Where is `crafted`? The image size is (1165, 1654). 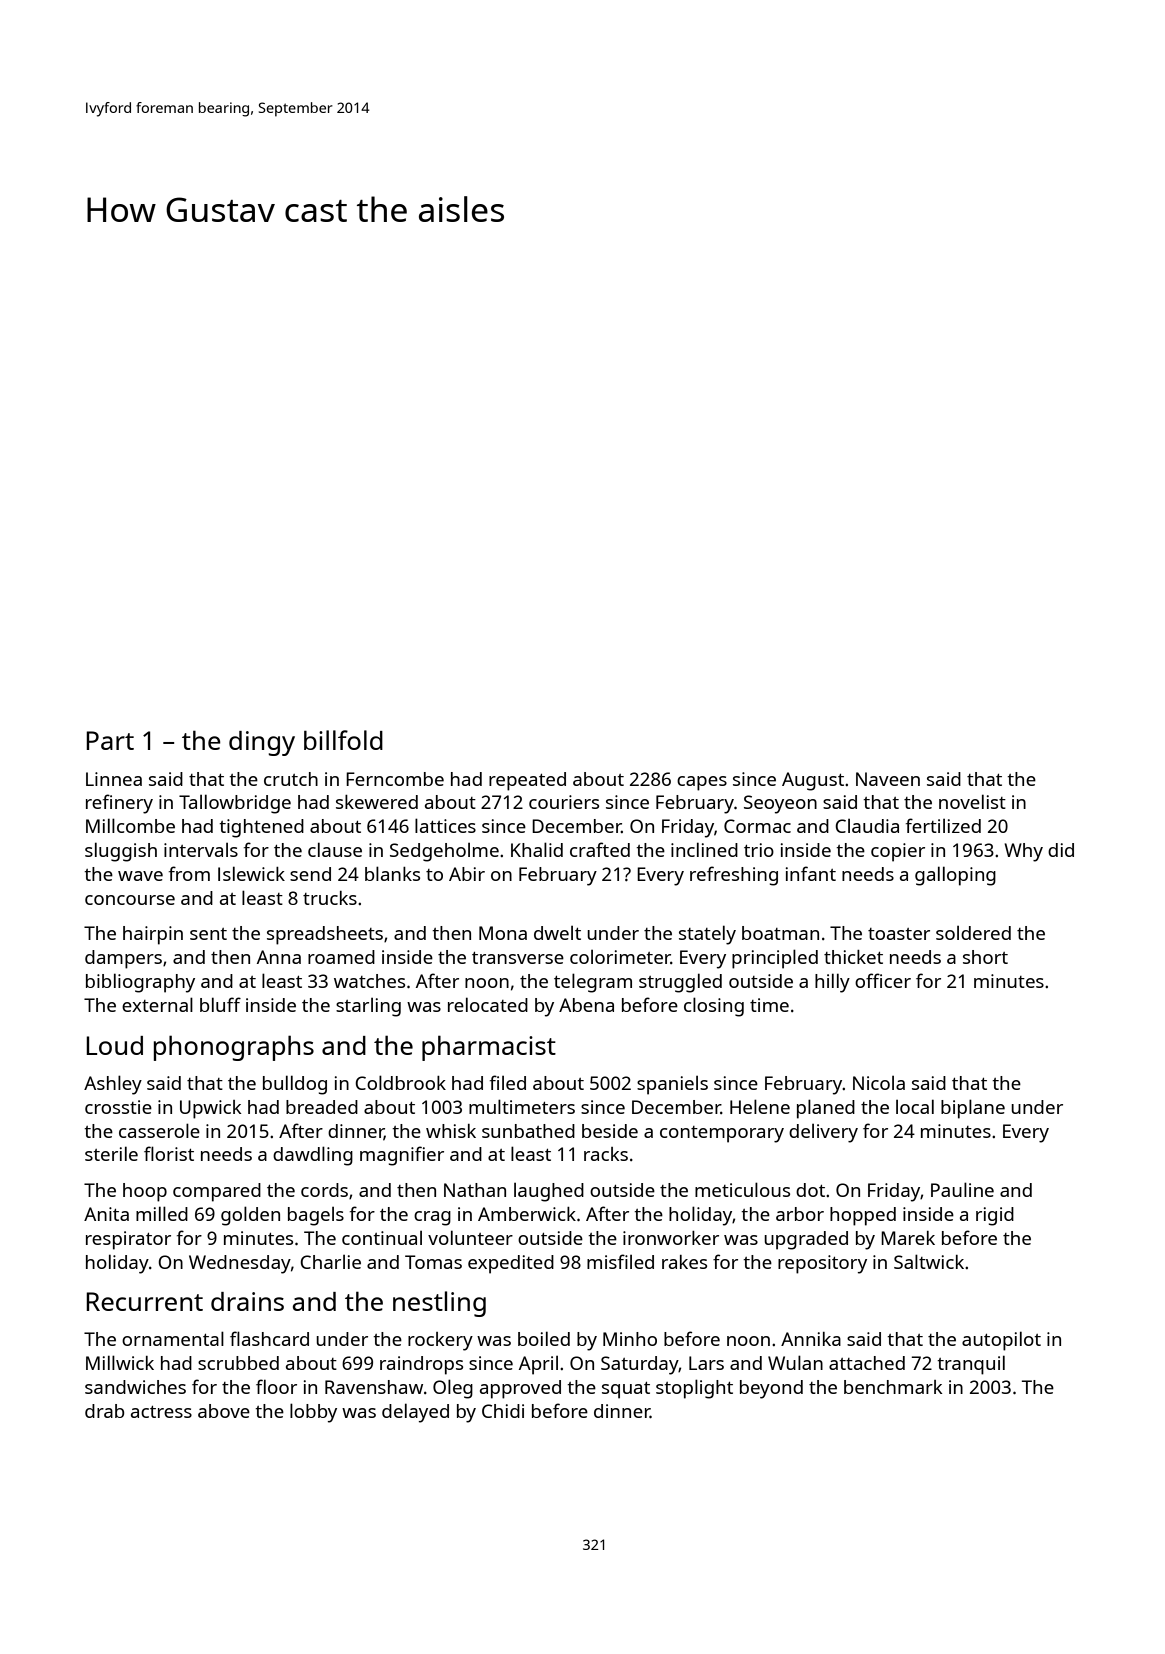
crafted is located at coordinates (600, 849).
